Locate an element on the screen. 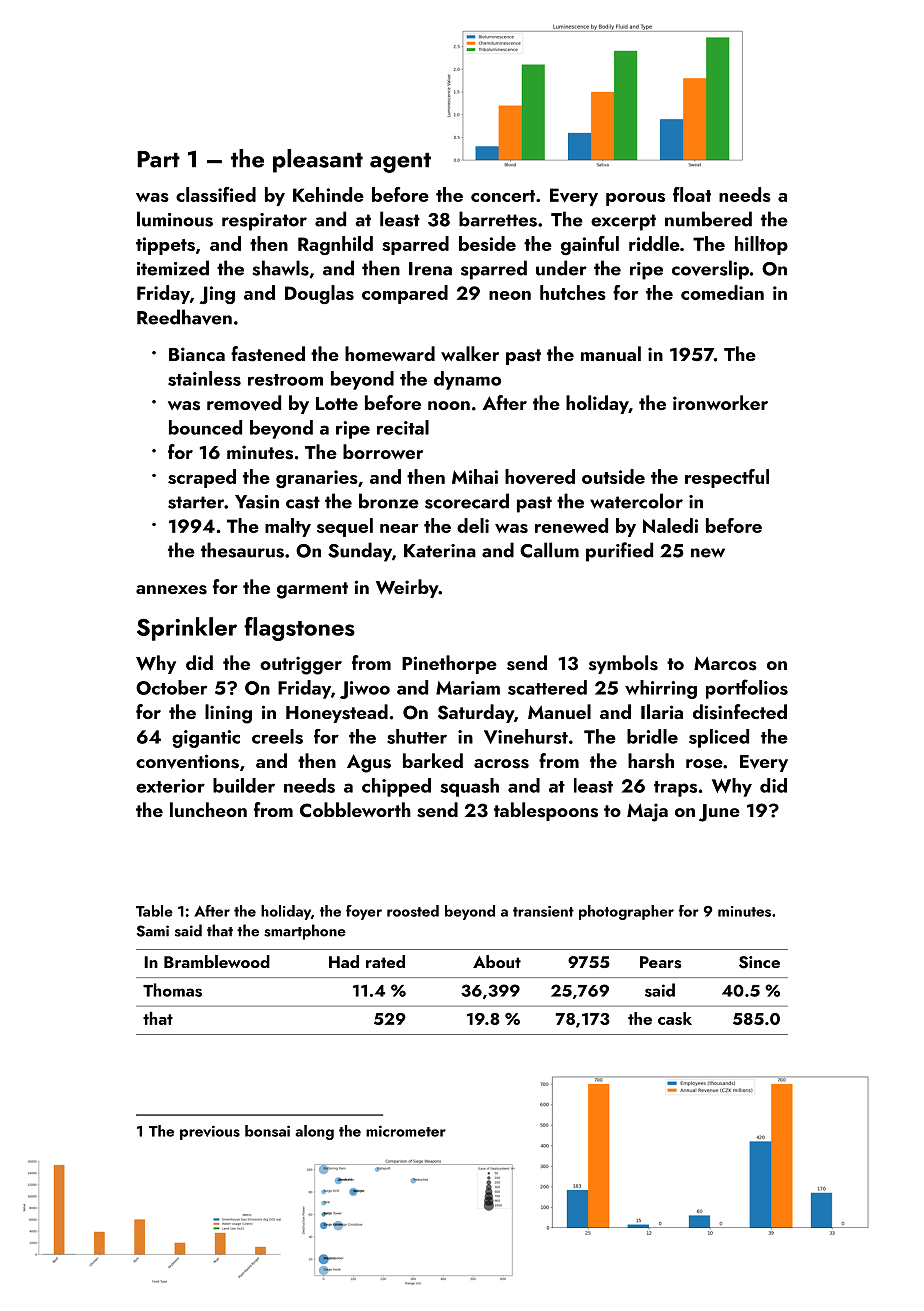 The height and width of the screenshot is (1311, 924). pleasant is located at coordinates (318, 161).
